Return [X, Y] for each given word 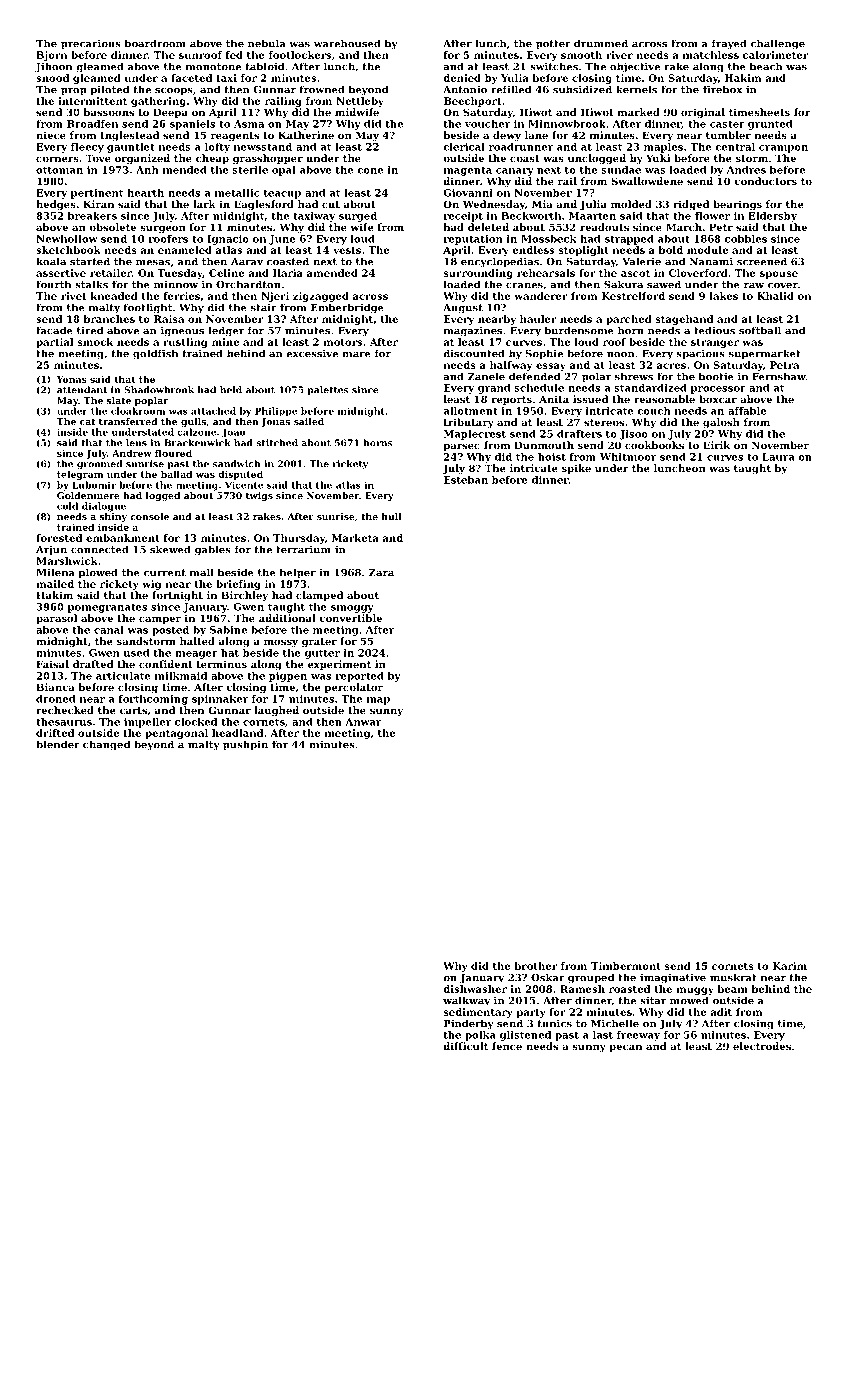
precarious [91, 44]
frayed [729, 44]
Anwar [363, 722]
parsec [461, 447]
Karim [790, 966]
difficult [465, 1046]
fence [507, 1046]
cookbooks [654, 445]
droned [56, 699]
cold [67, 506]
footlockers [300, 55]
